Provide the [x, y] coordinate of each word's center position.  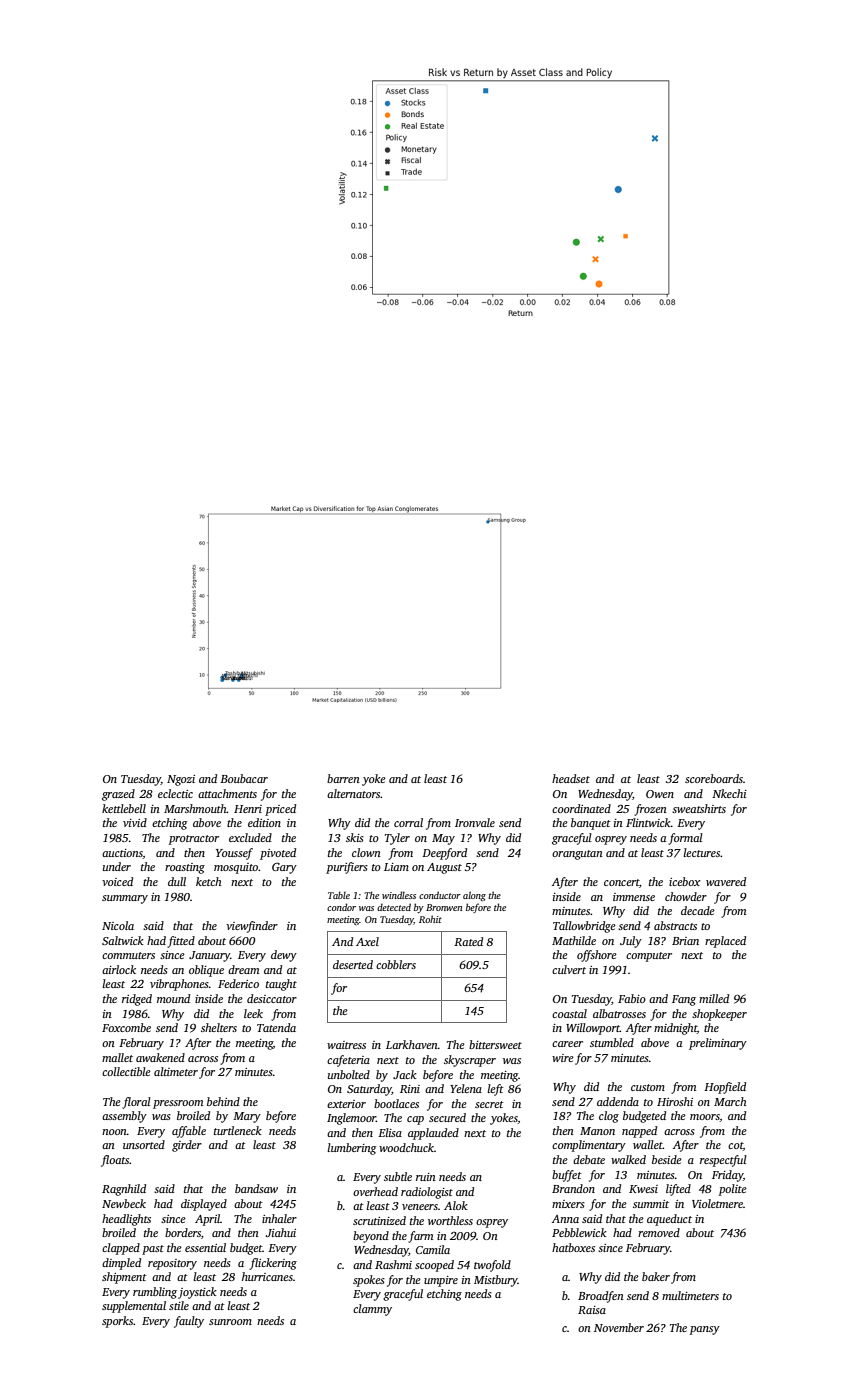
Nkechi [729, 793]
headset [571, 778]
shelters [219, 1027]
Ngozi [181, 780]
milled [714, 998]
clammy [372, 1310]
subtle [398, 1176]
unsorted [144, 1144]
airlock [119, 969]
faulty [189, 1322]
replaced [725, 942]
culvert [569, 969]
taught [281, 985]
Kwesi [643, 1189]
